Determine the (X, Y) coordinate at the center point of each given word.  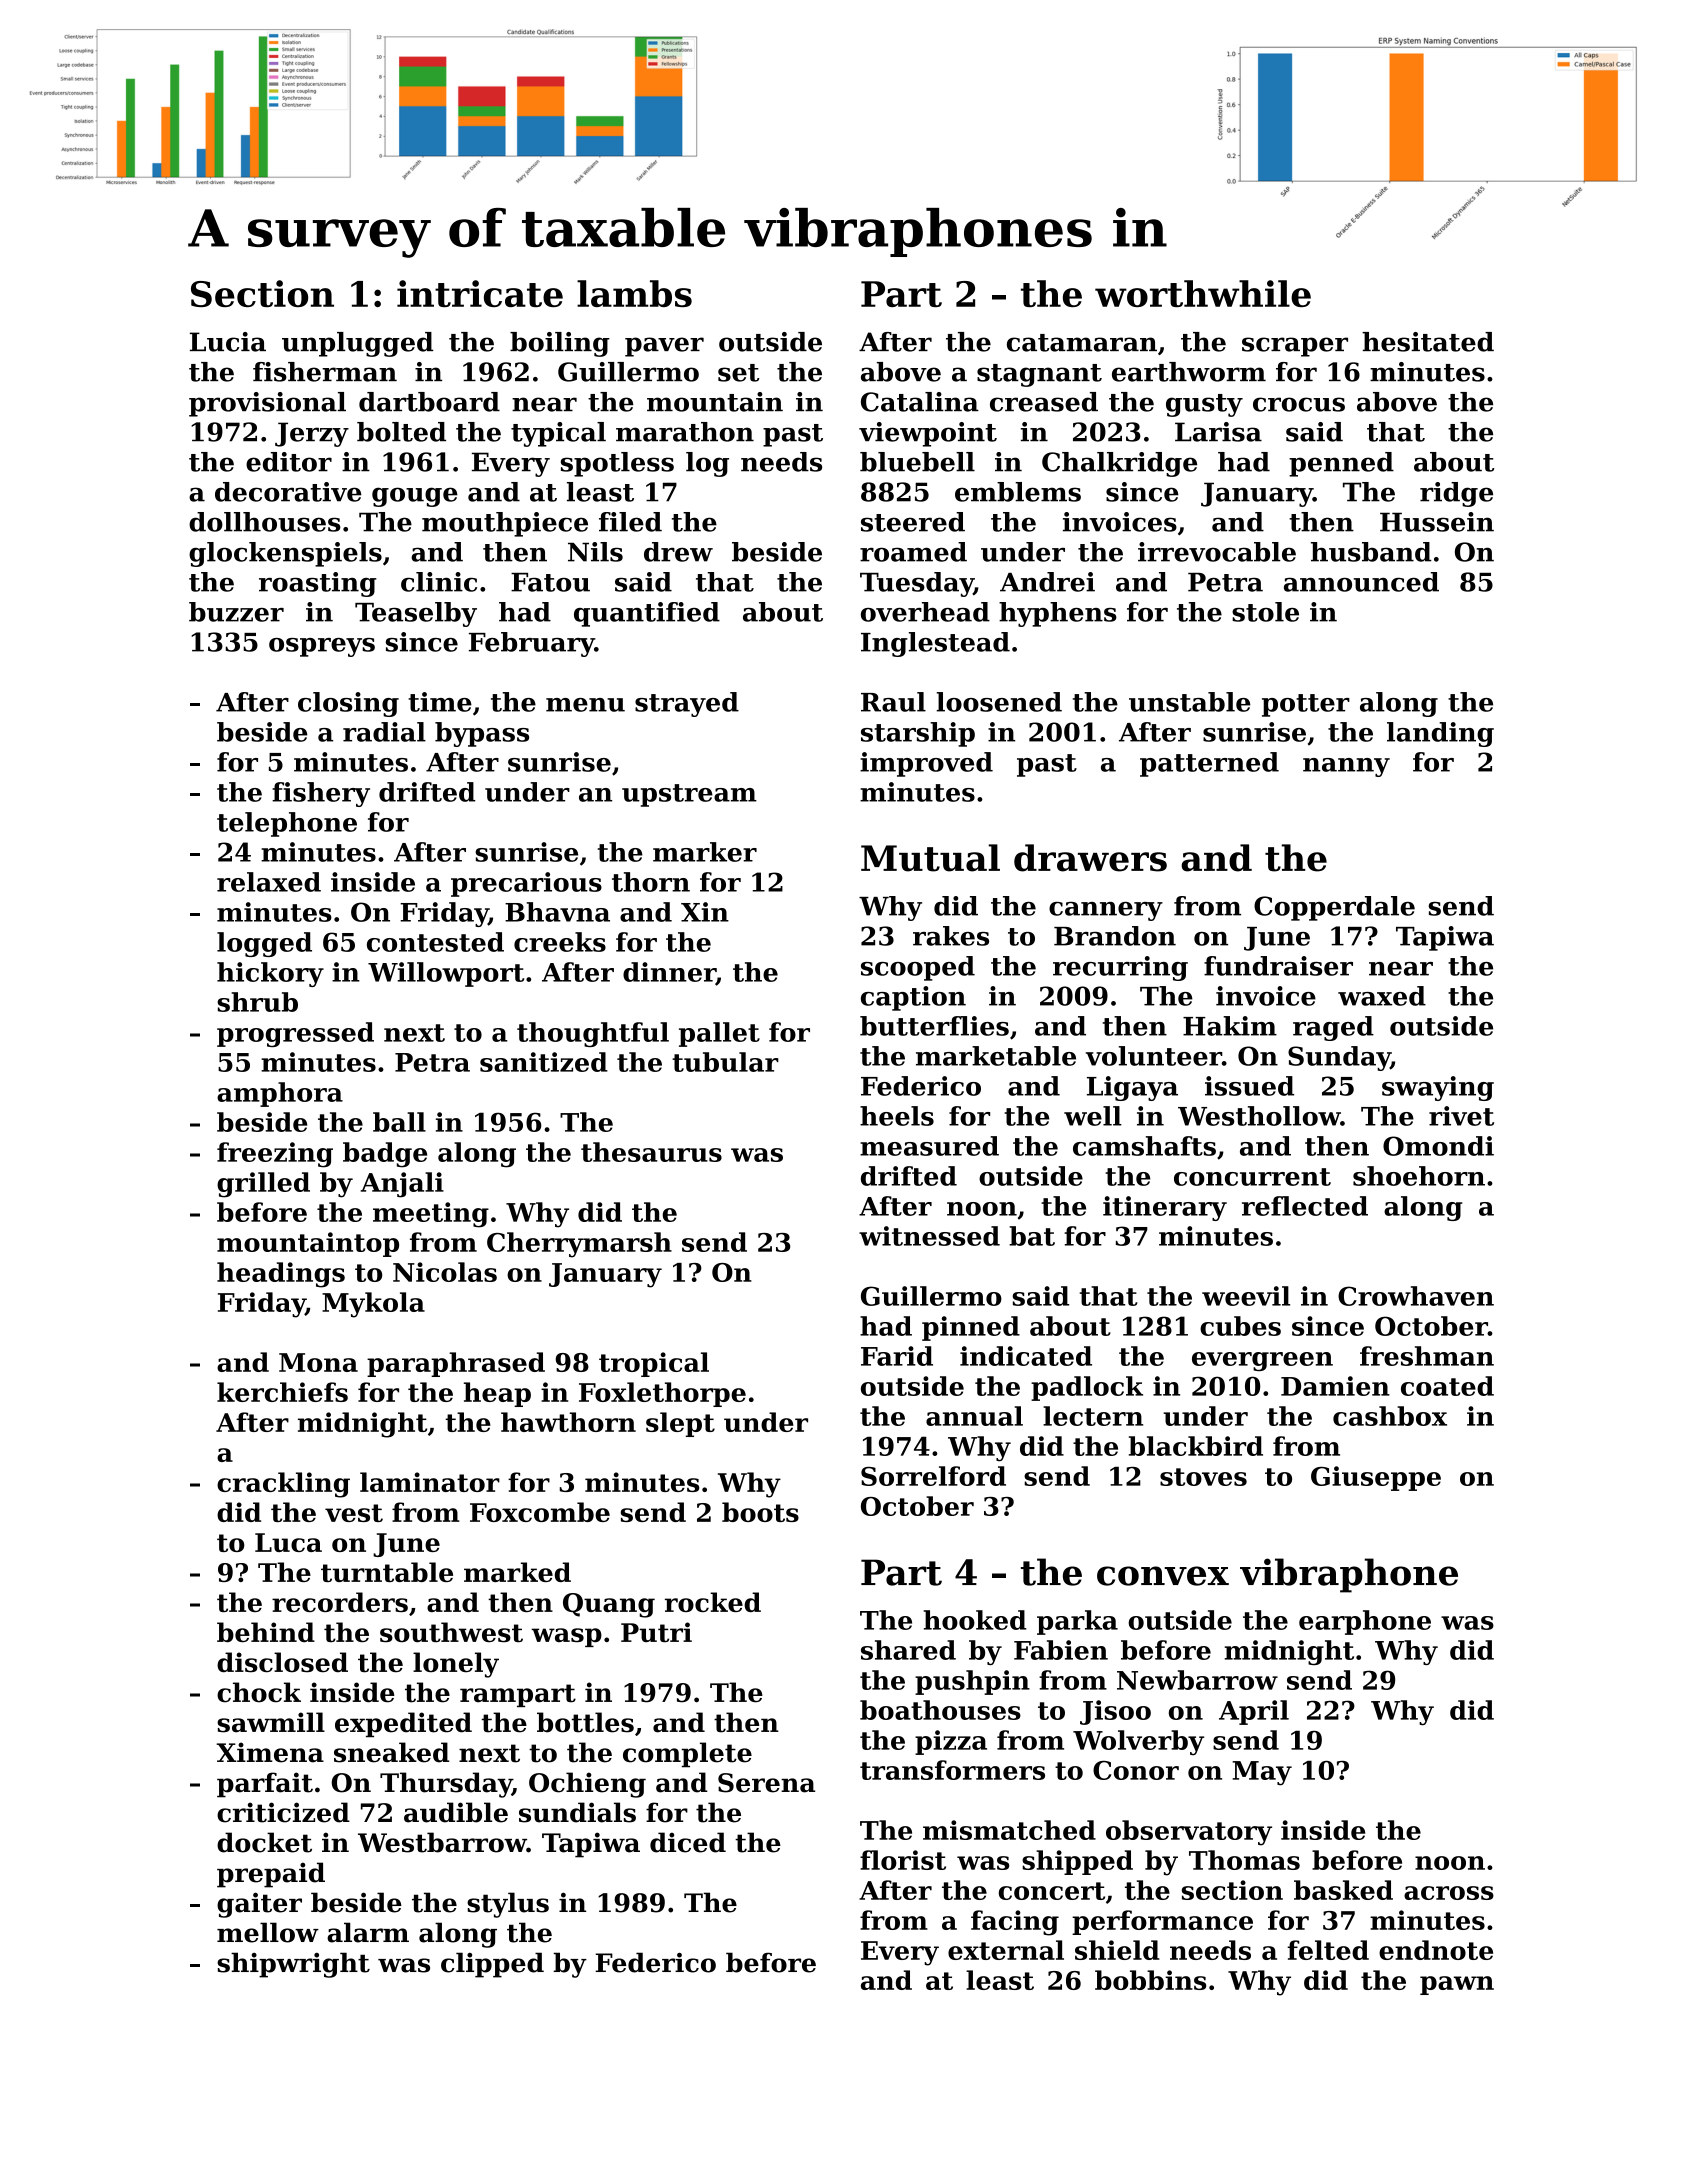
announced (1361, 582)
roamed (913, 552)
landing (1440, 734)
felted (1328, 1950)
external (1006, 1950)
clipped (492, 1965)
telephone (287, 824)
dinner (669, 973)
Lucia (228, 342)
